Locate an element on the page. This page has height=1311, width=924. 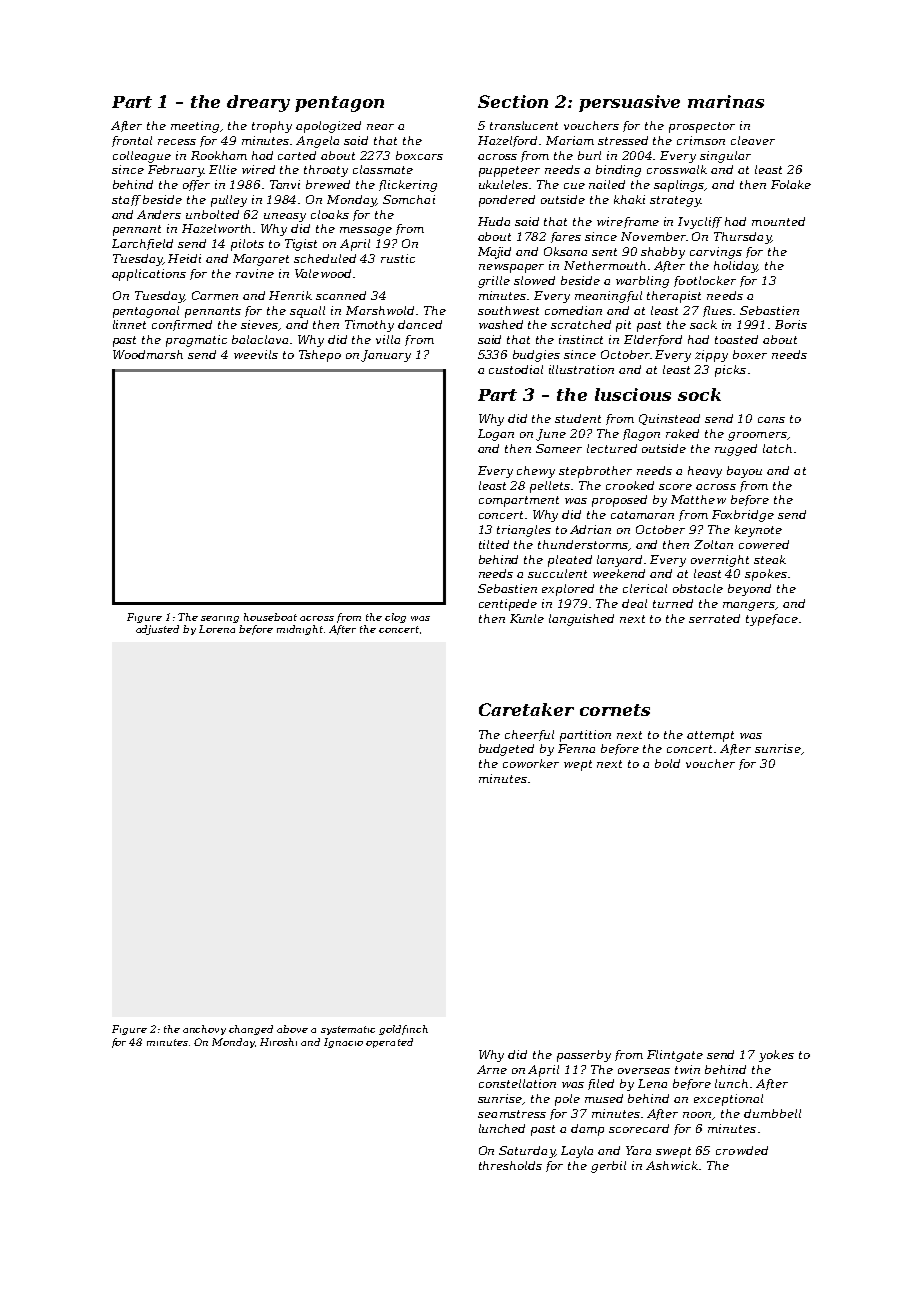
rustic is located at coordinates (398, 258).
